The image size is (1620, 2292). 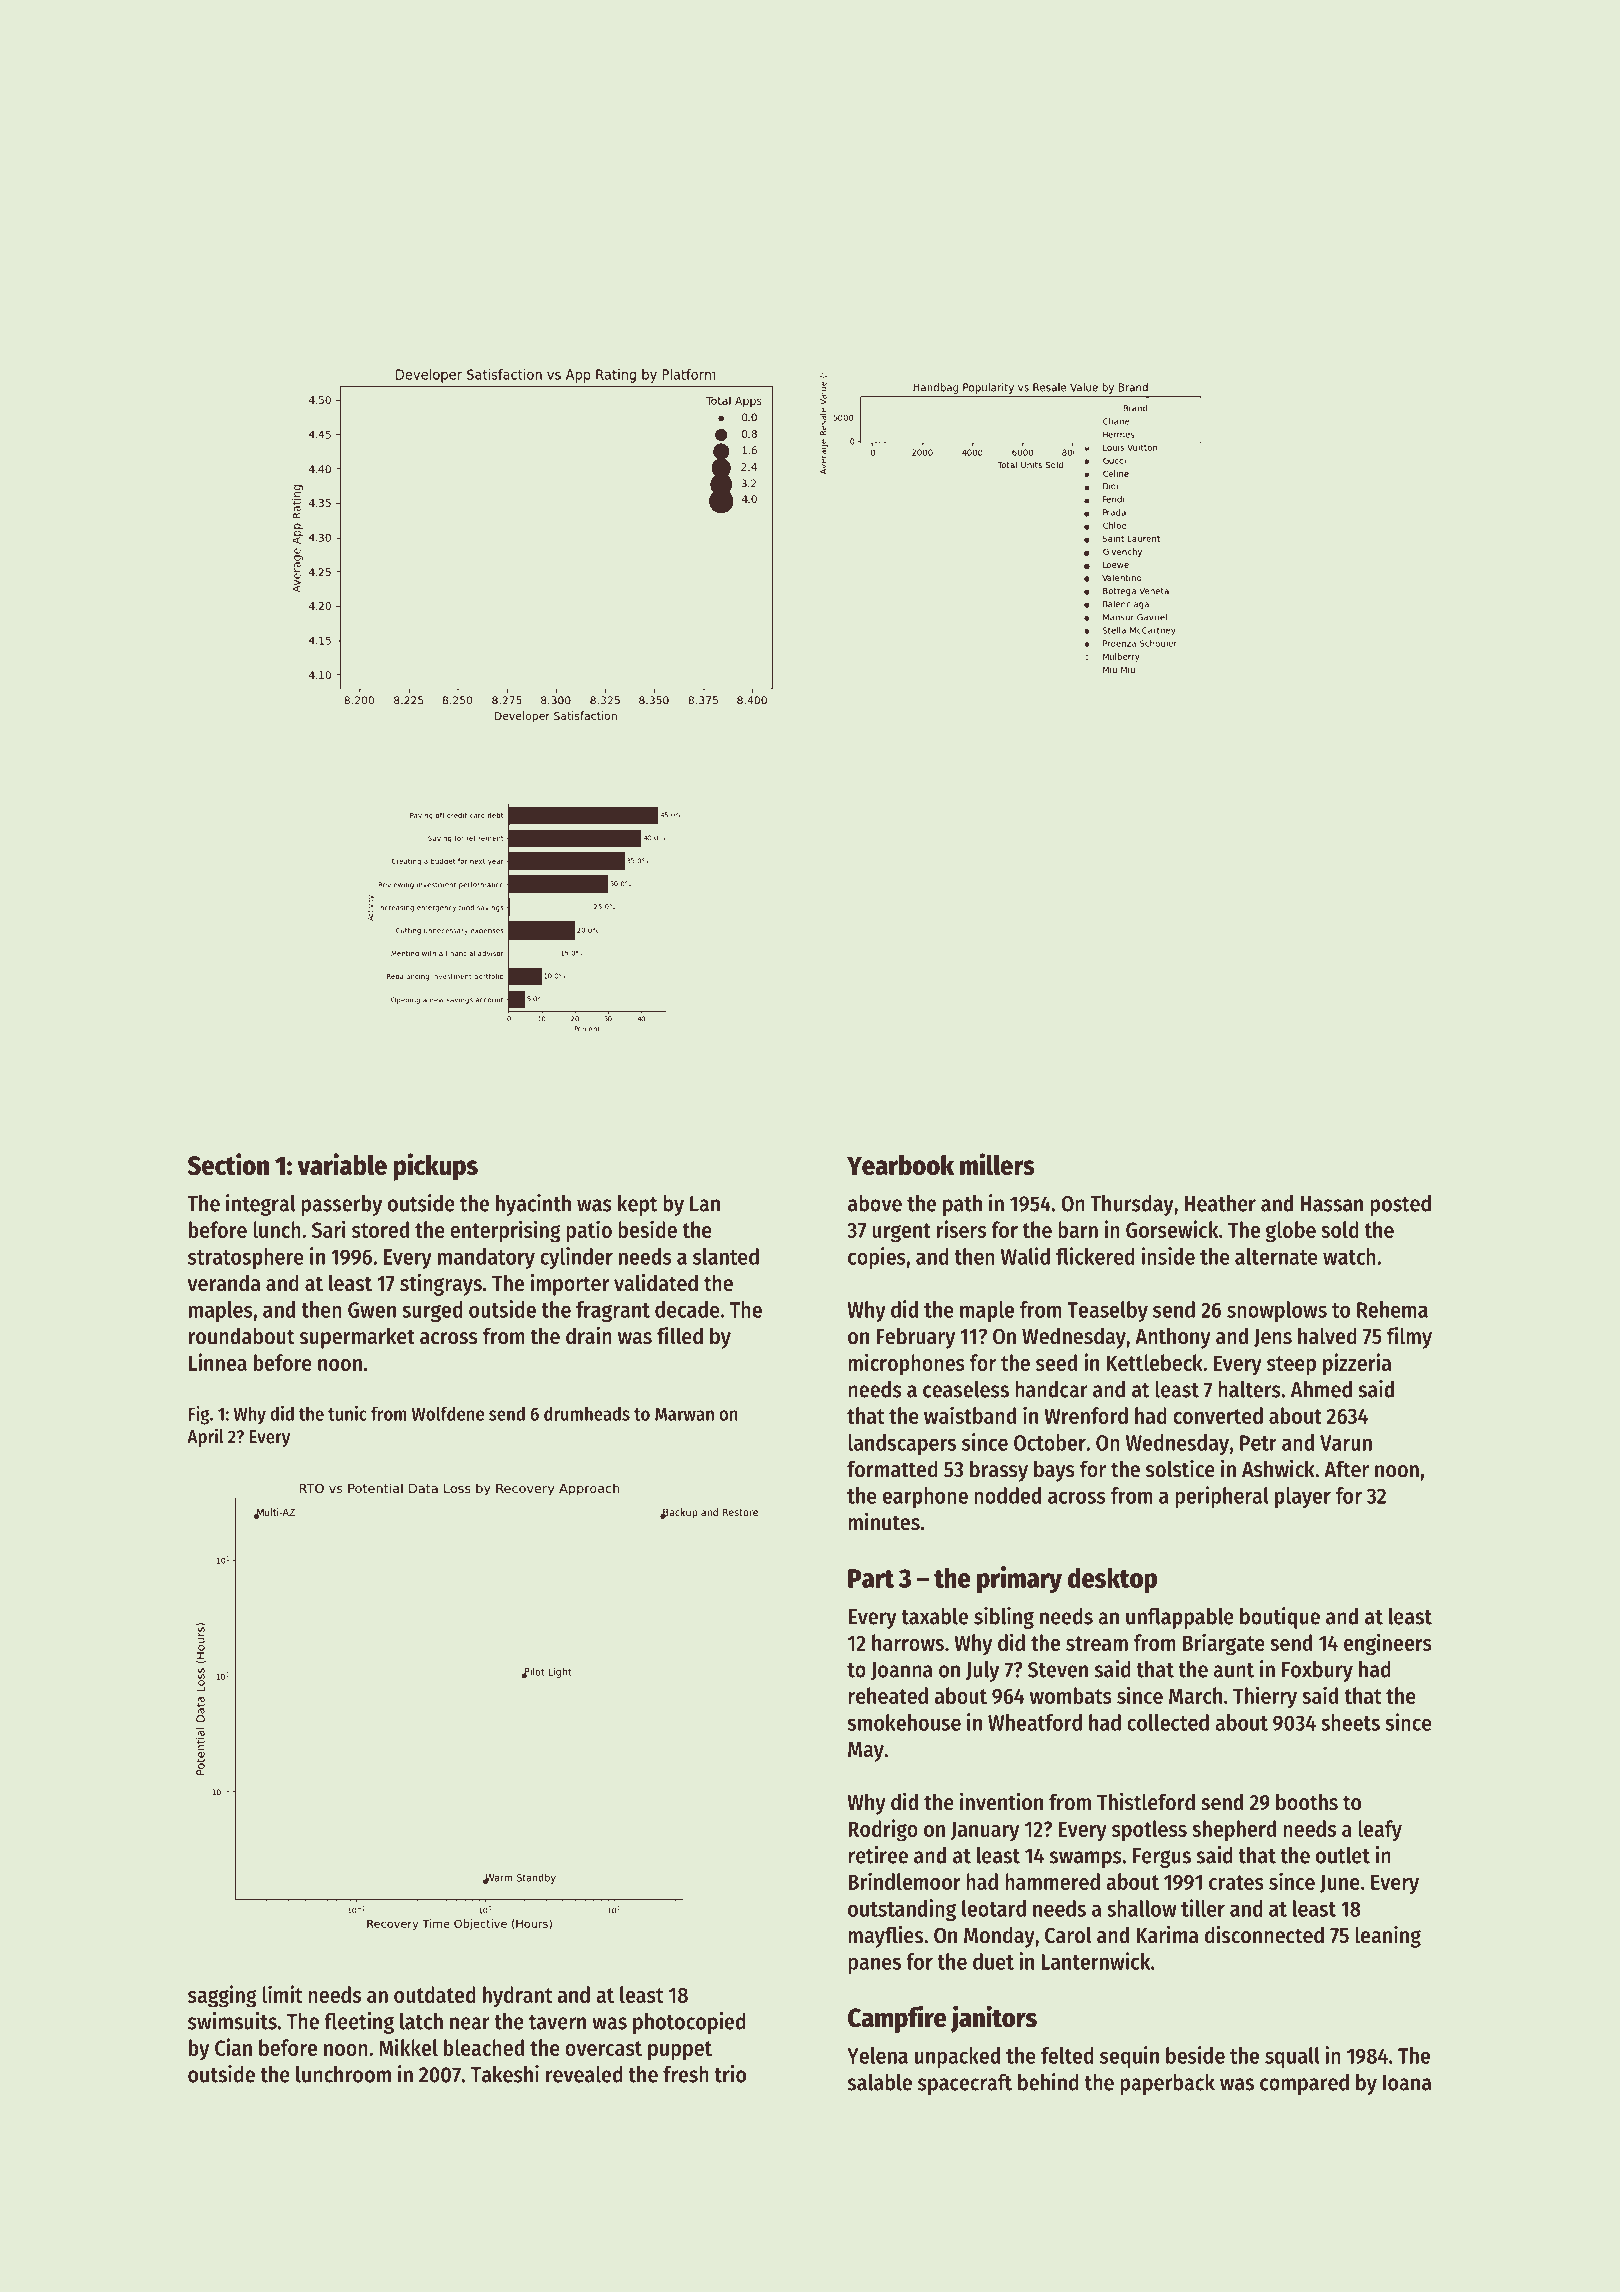 What do you see at coordinates (1112, 1580) in the screenshot?
I see `desktop` at bounding box center [1112, 1580].
